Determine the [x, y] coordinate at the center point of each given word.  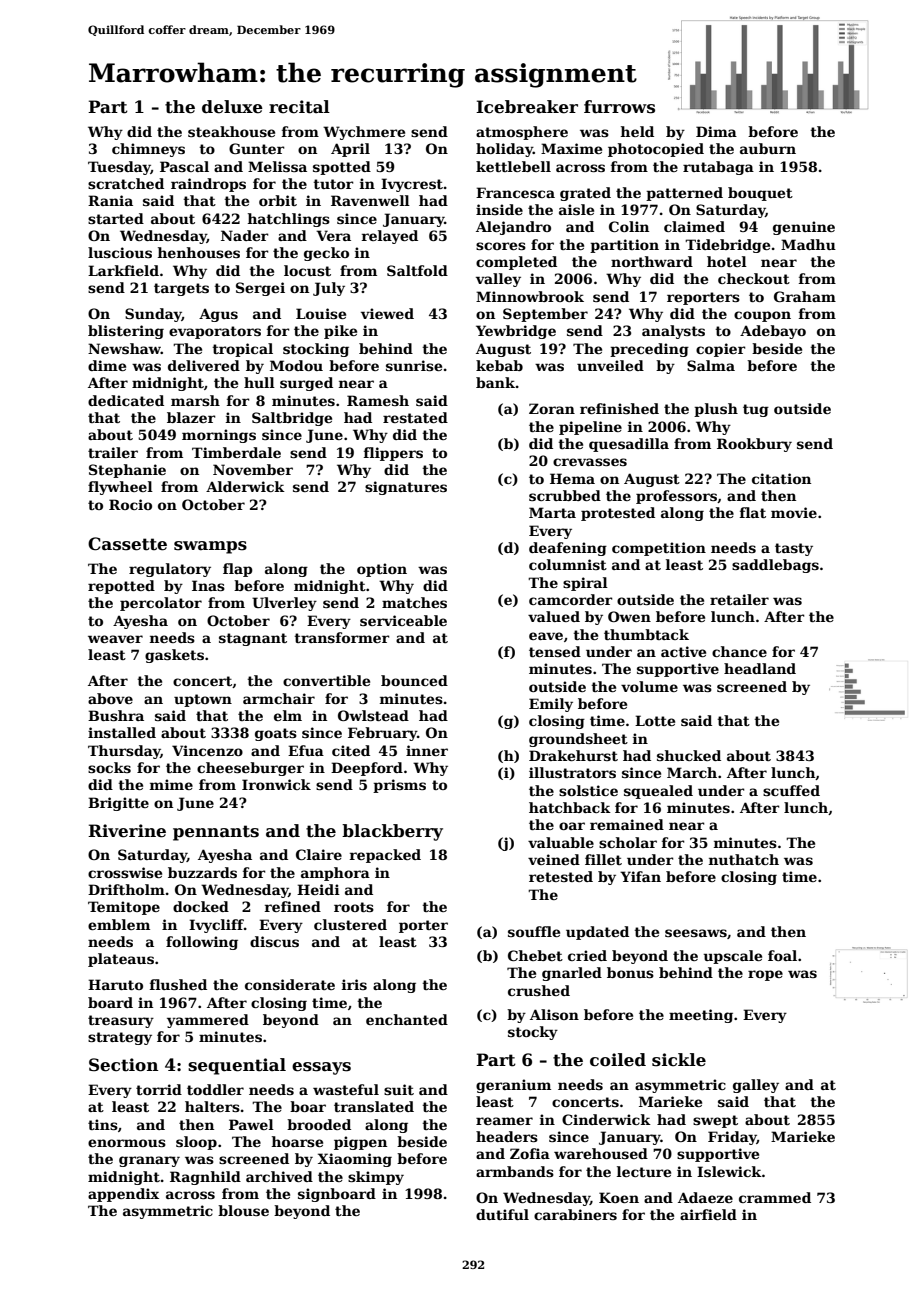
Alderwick [245, 486]
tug [756, 410]
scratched [126, 183]
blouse [243, 1210]
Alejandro [513, 228]
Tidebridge [727, 246]
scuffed [791, 790]
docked [201, 906]
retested [561, 876]
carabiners [575, 1214]
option [382, 570]
